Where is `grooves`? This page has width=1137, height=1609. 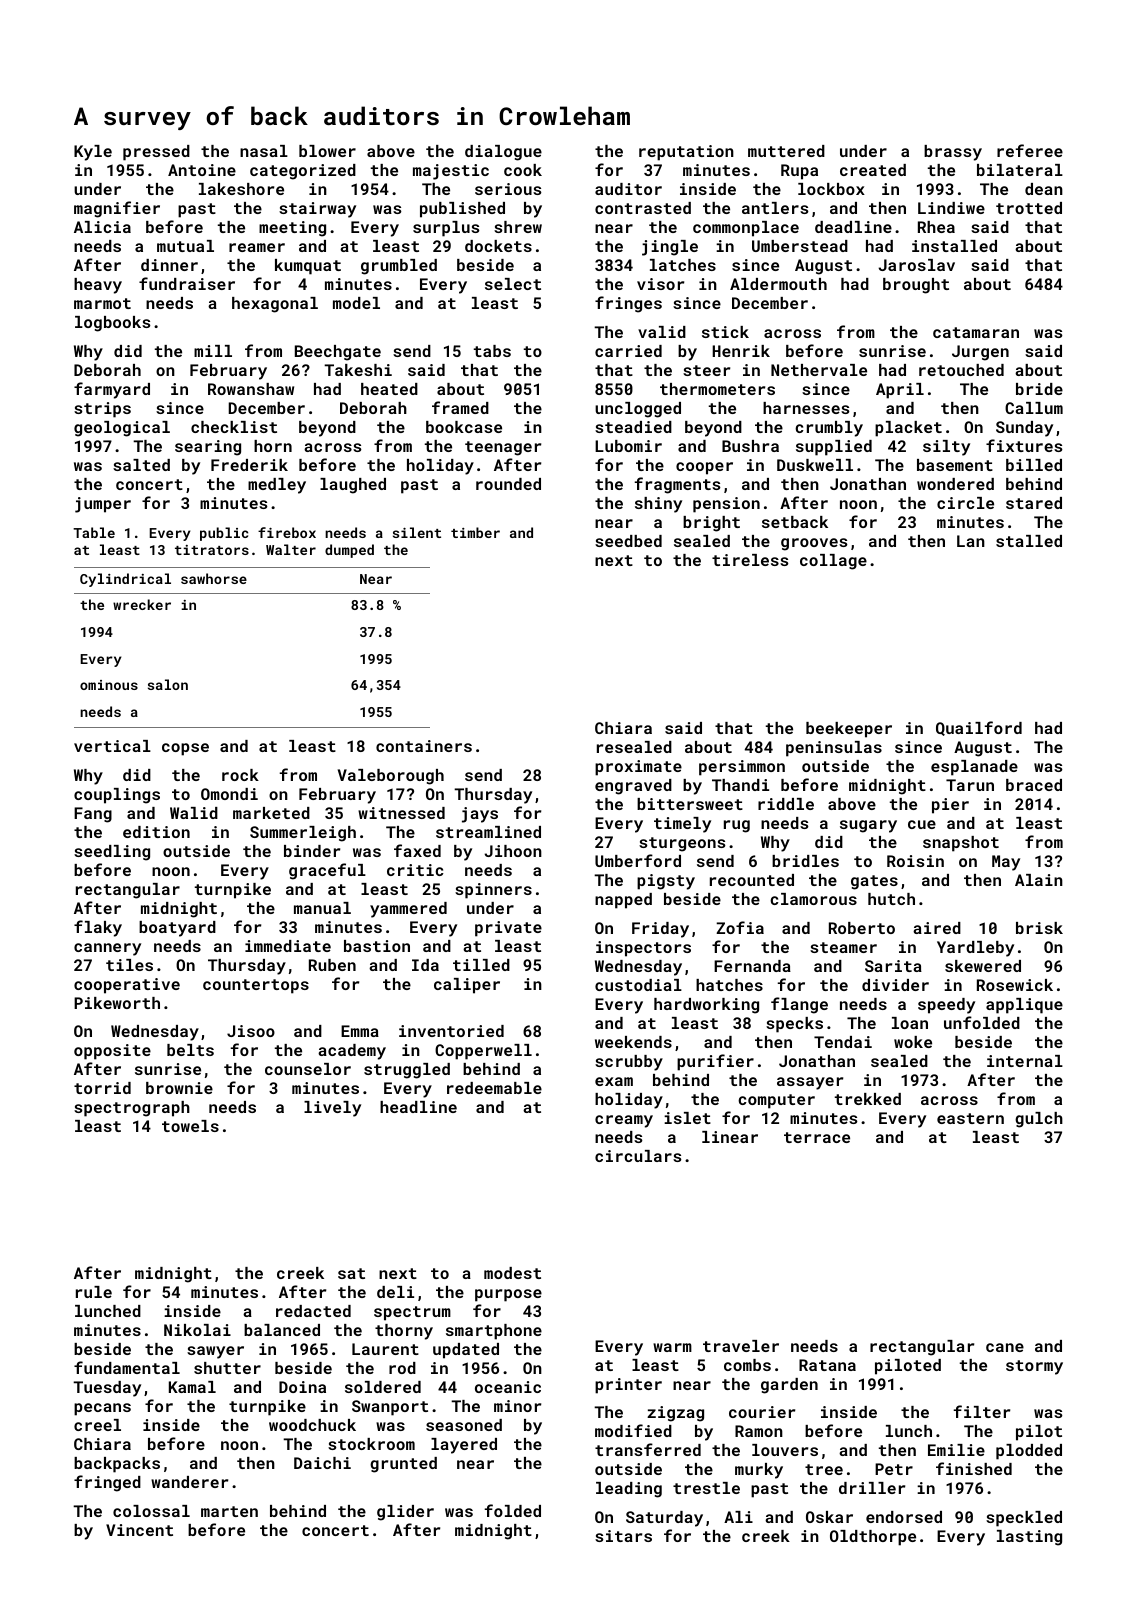
grooves is located at coordinates (814, 544).
